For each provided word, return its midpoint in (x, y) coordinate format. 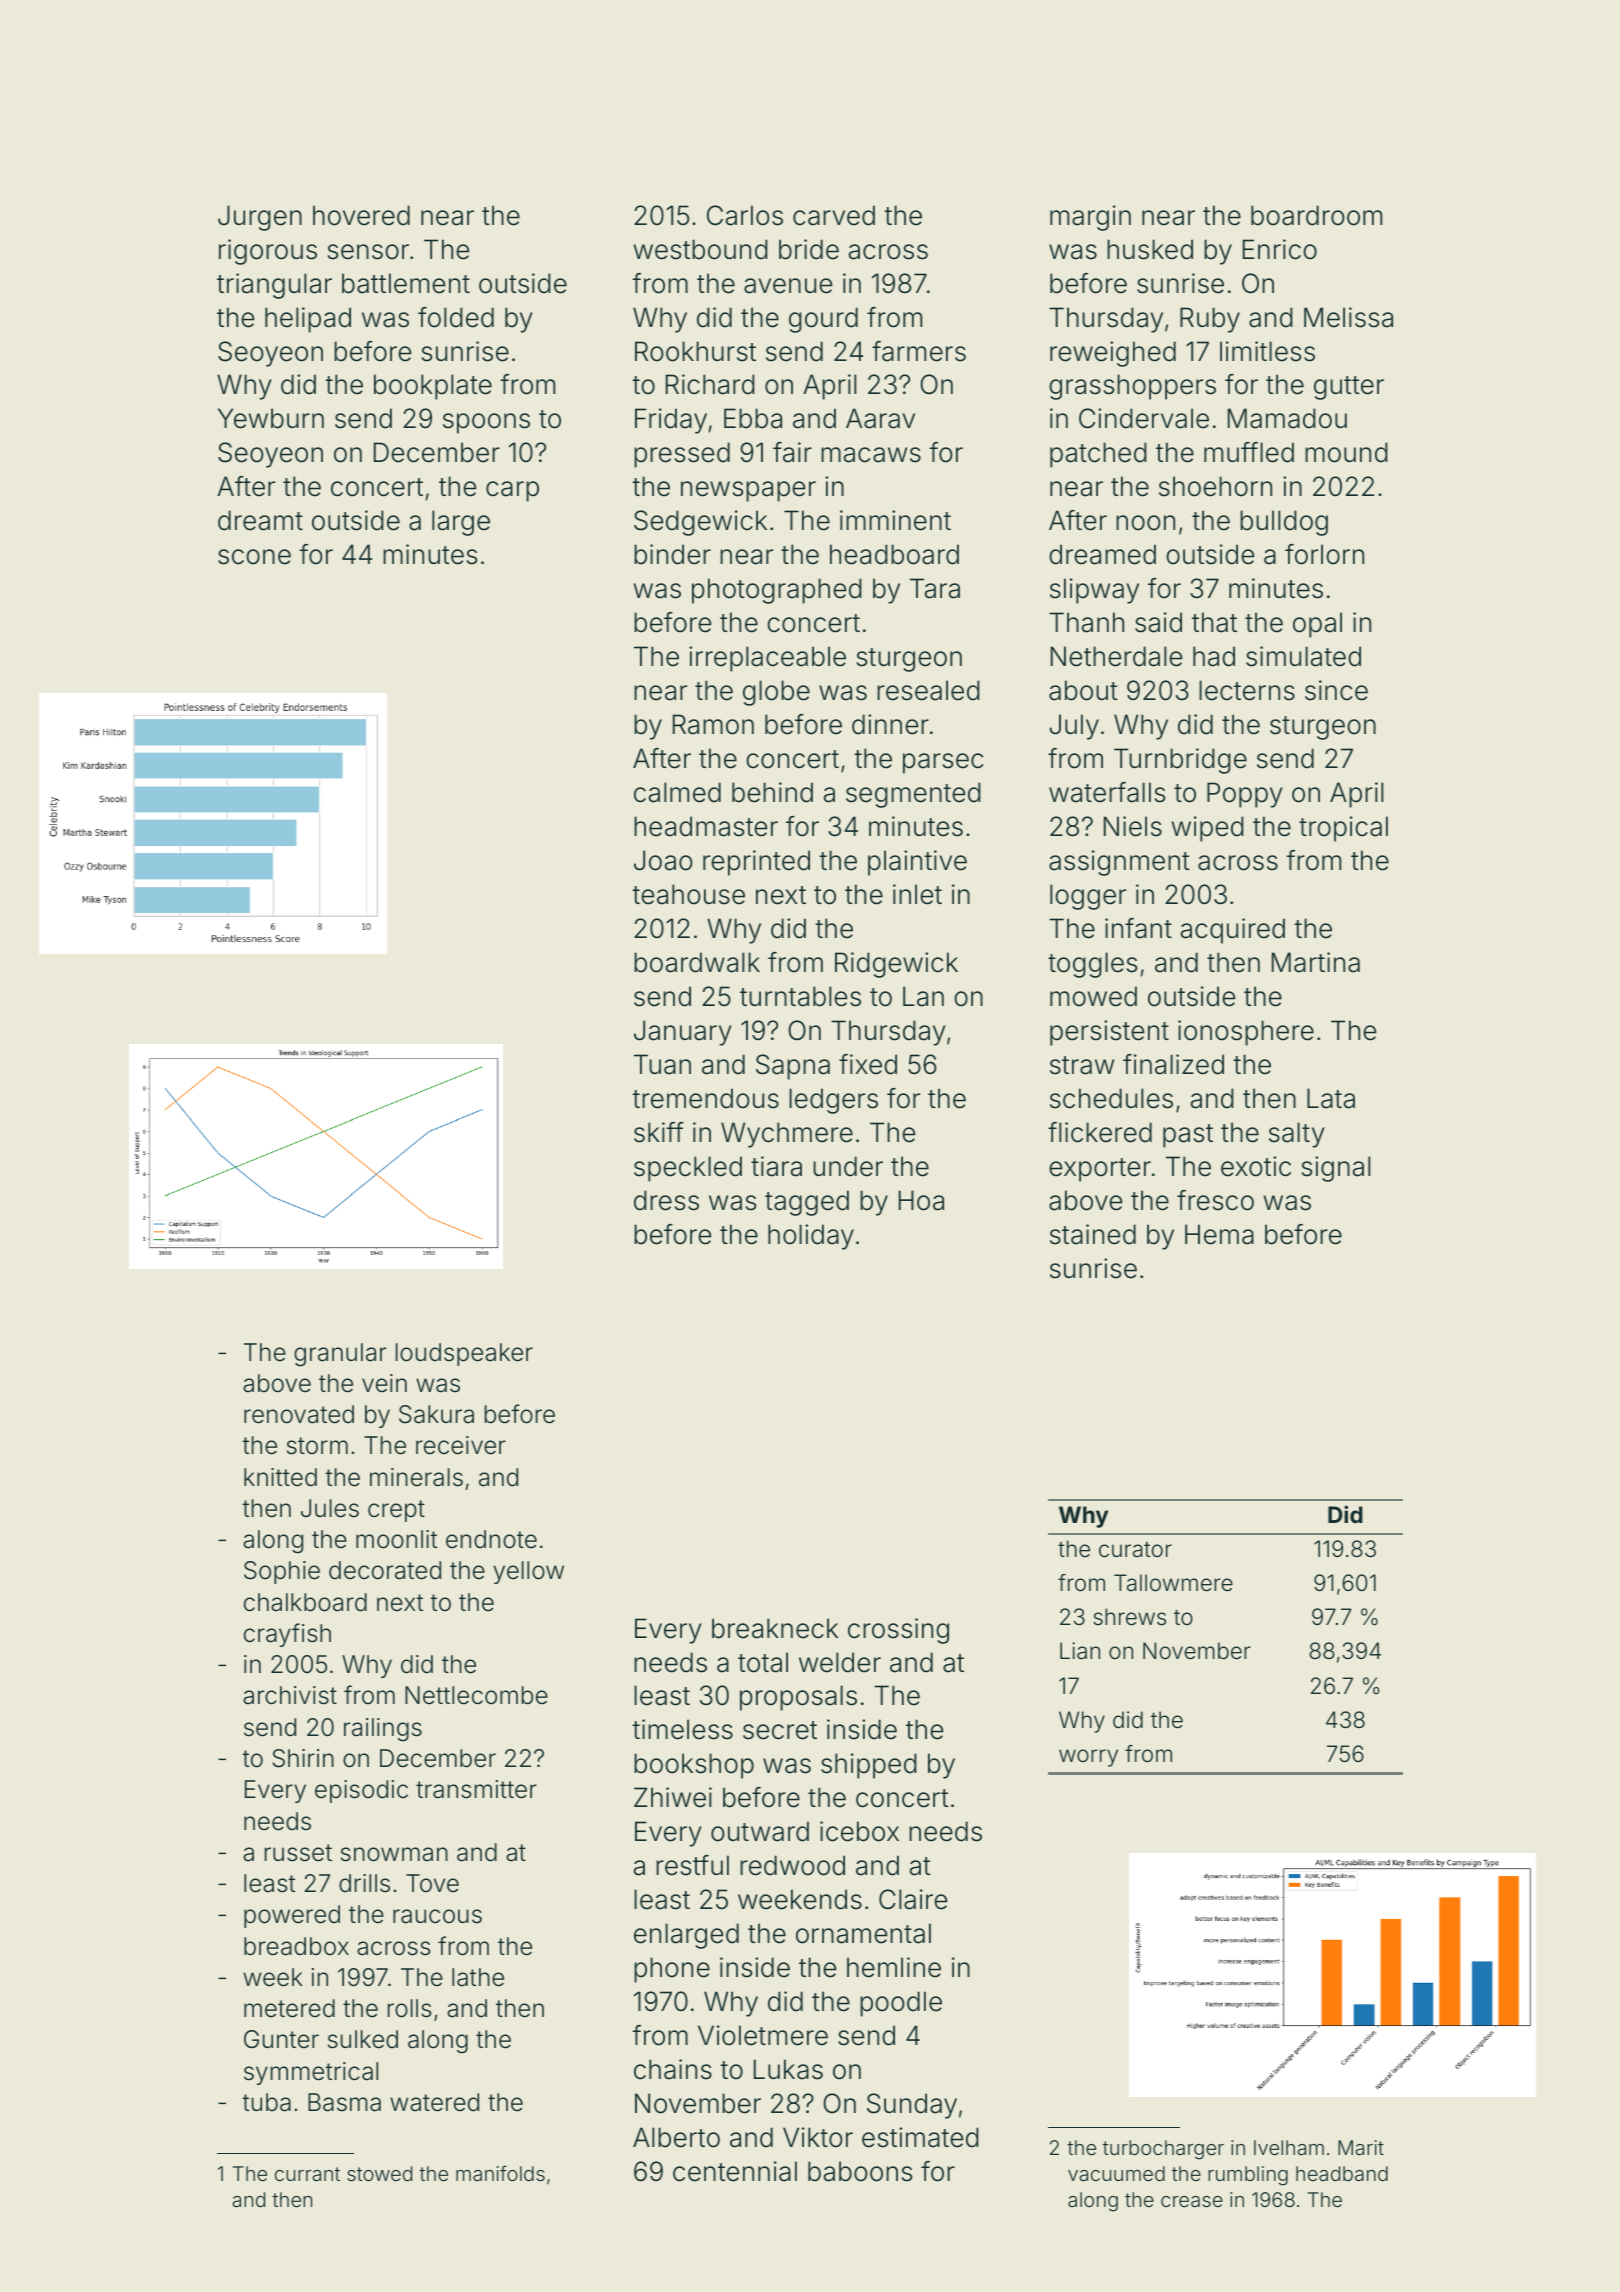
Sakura (436, 1414)
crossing (898, 1631)
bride (809, 249)
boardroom (1316, 215)
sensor (368, 252)
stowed (379, 2173)
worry (1088, 1758)
